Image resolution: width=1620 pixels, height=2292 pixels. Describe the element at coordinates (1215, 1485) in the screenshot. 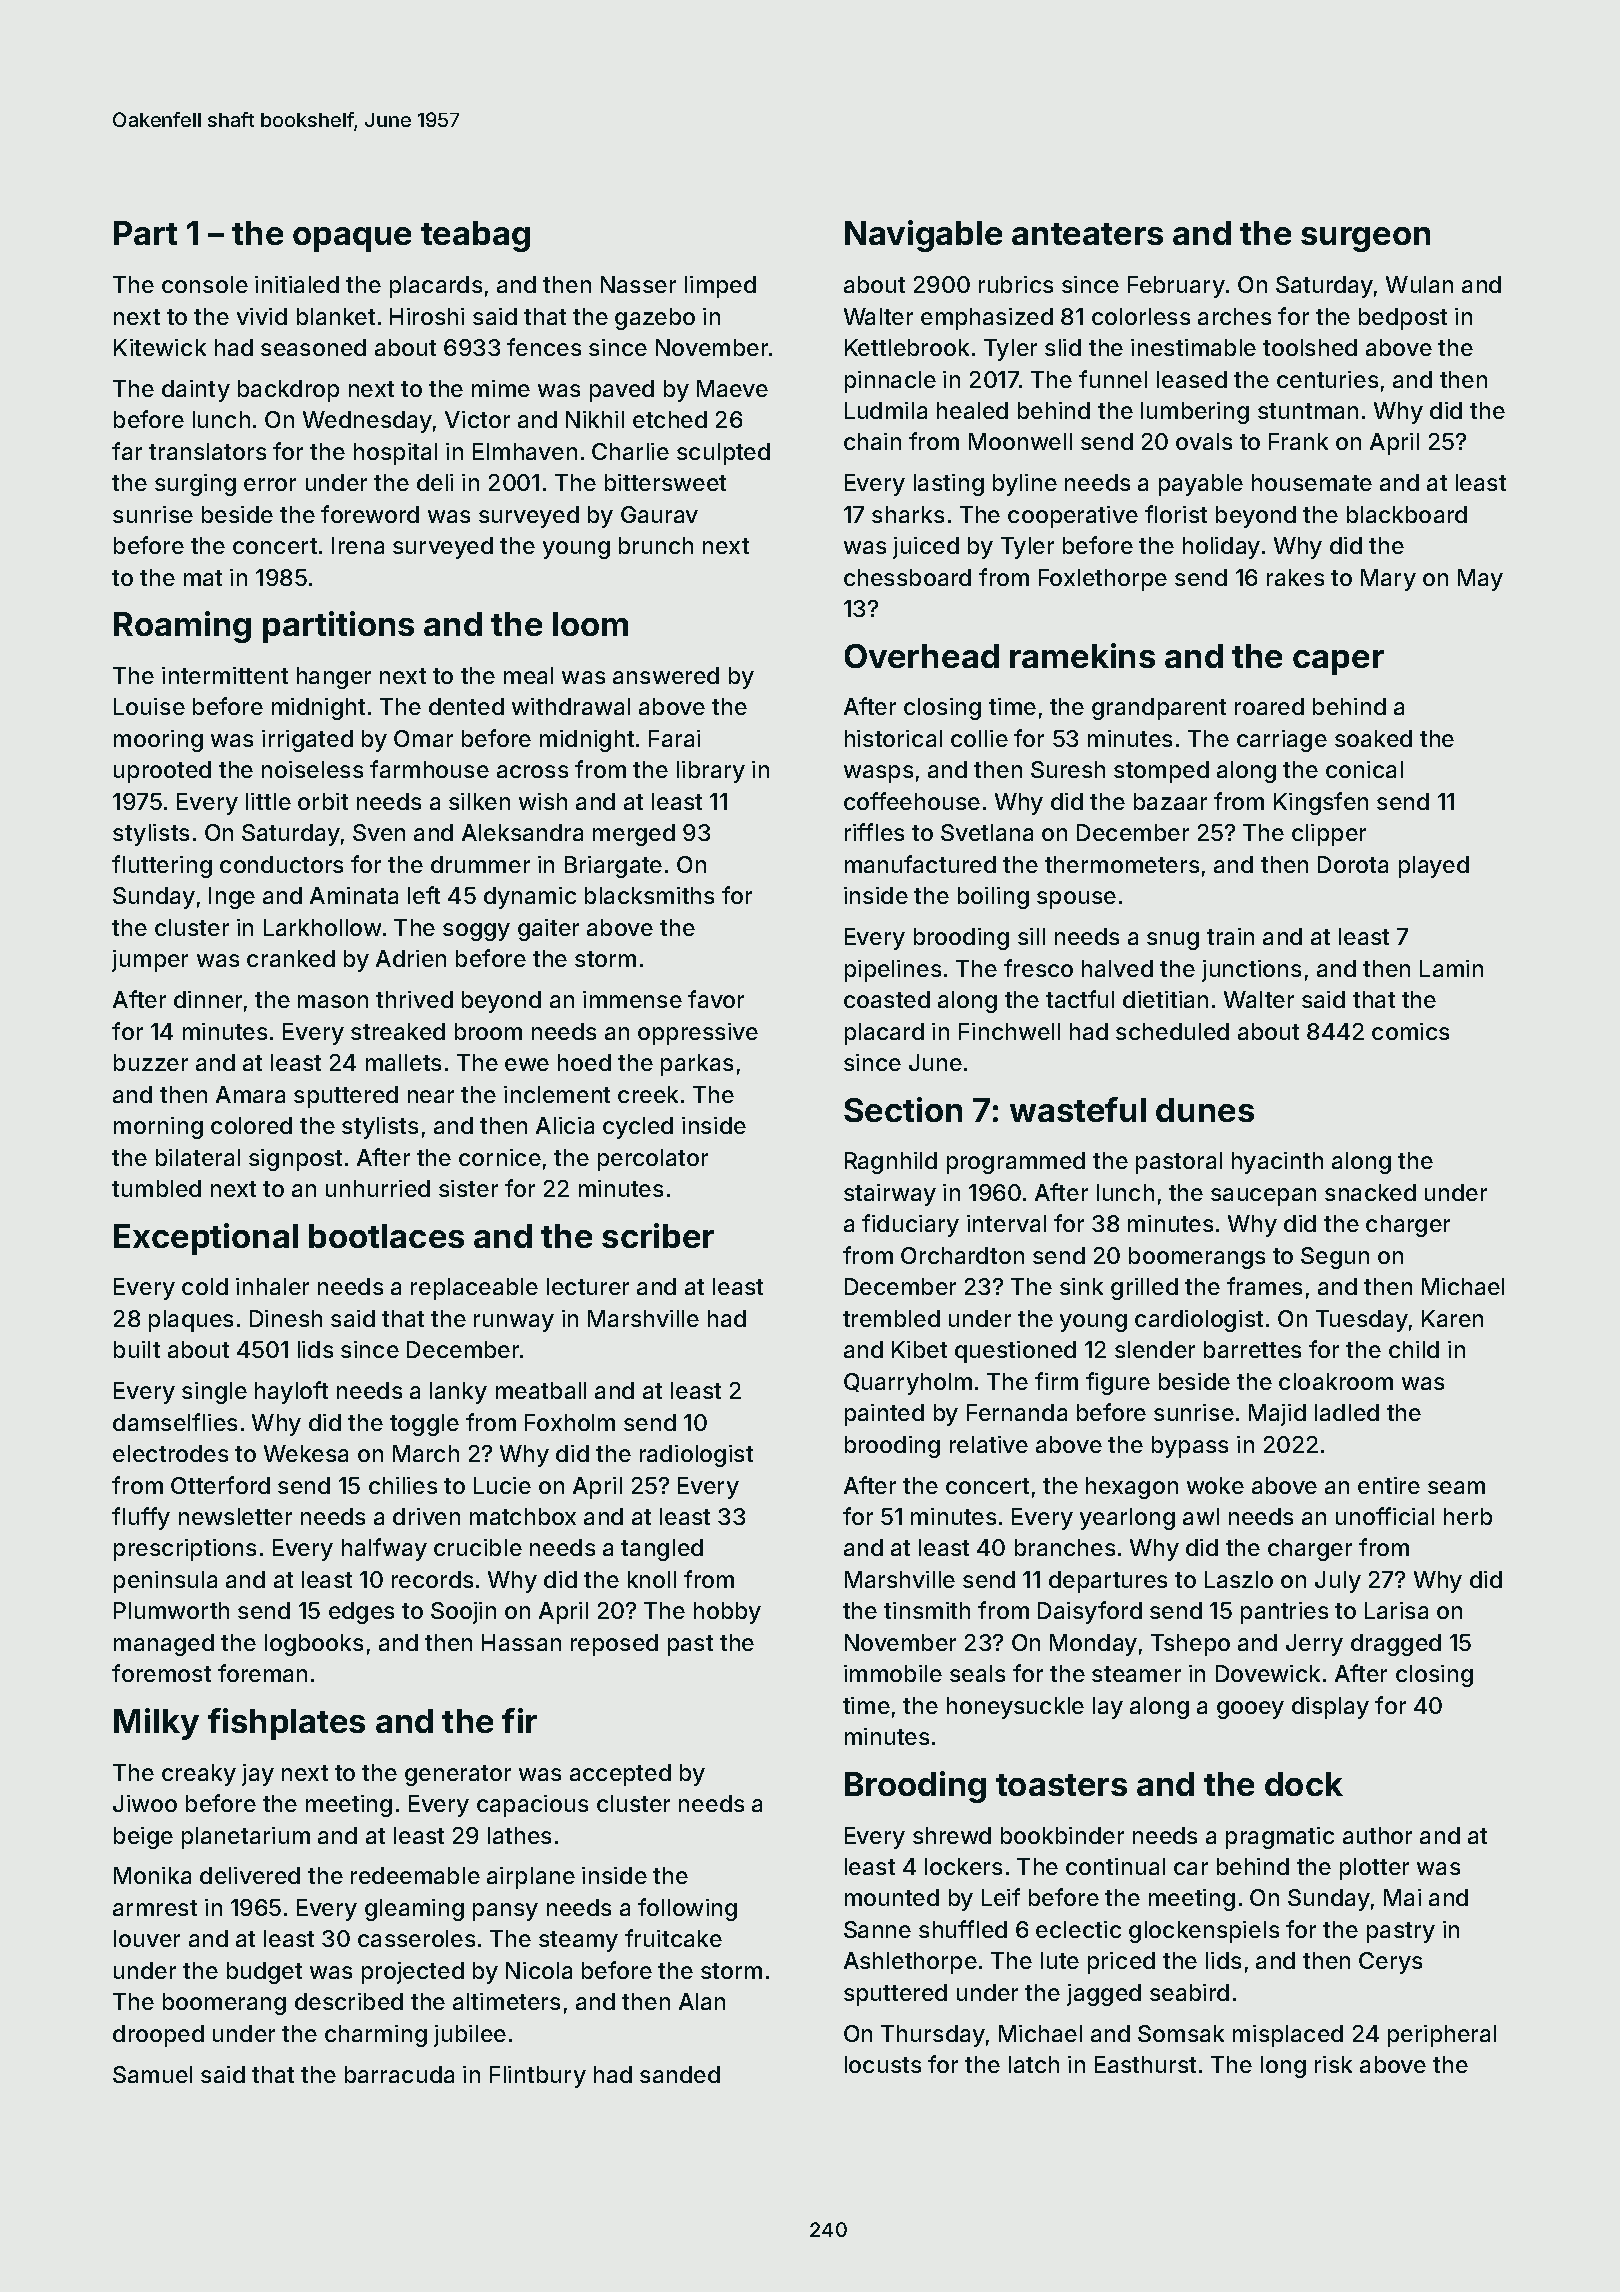

I see `woke` at that location.
